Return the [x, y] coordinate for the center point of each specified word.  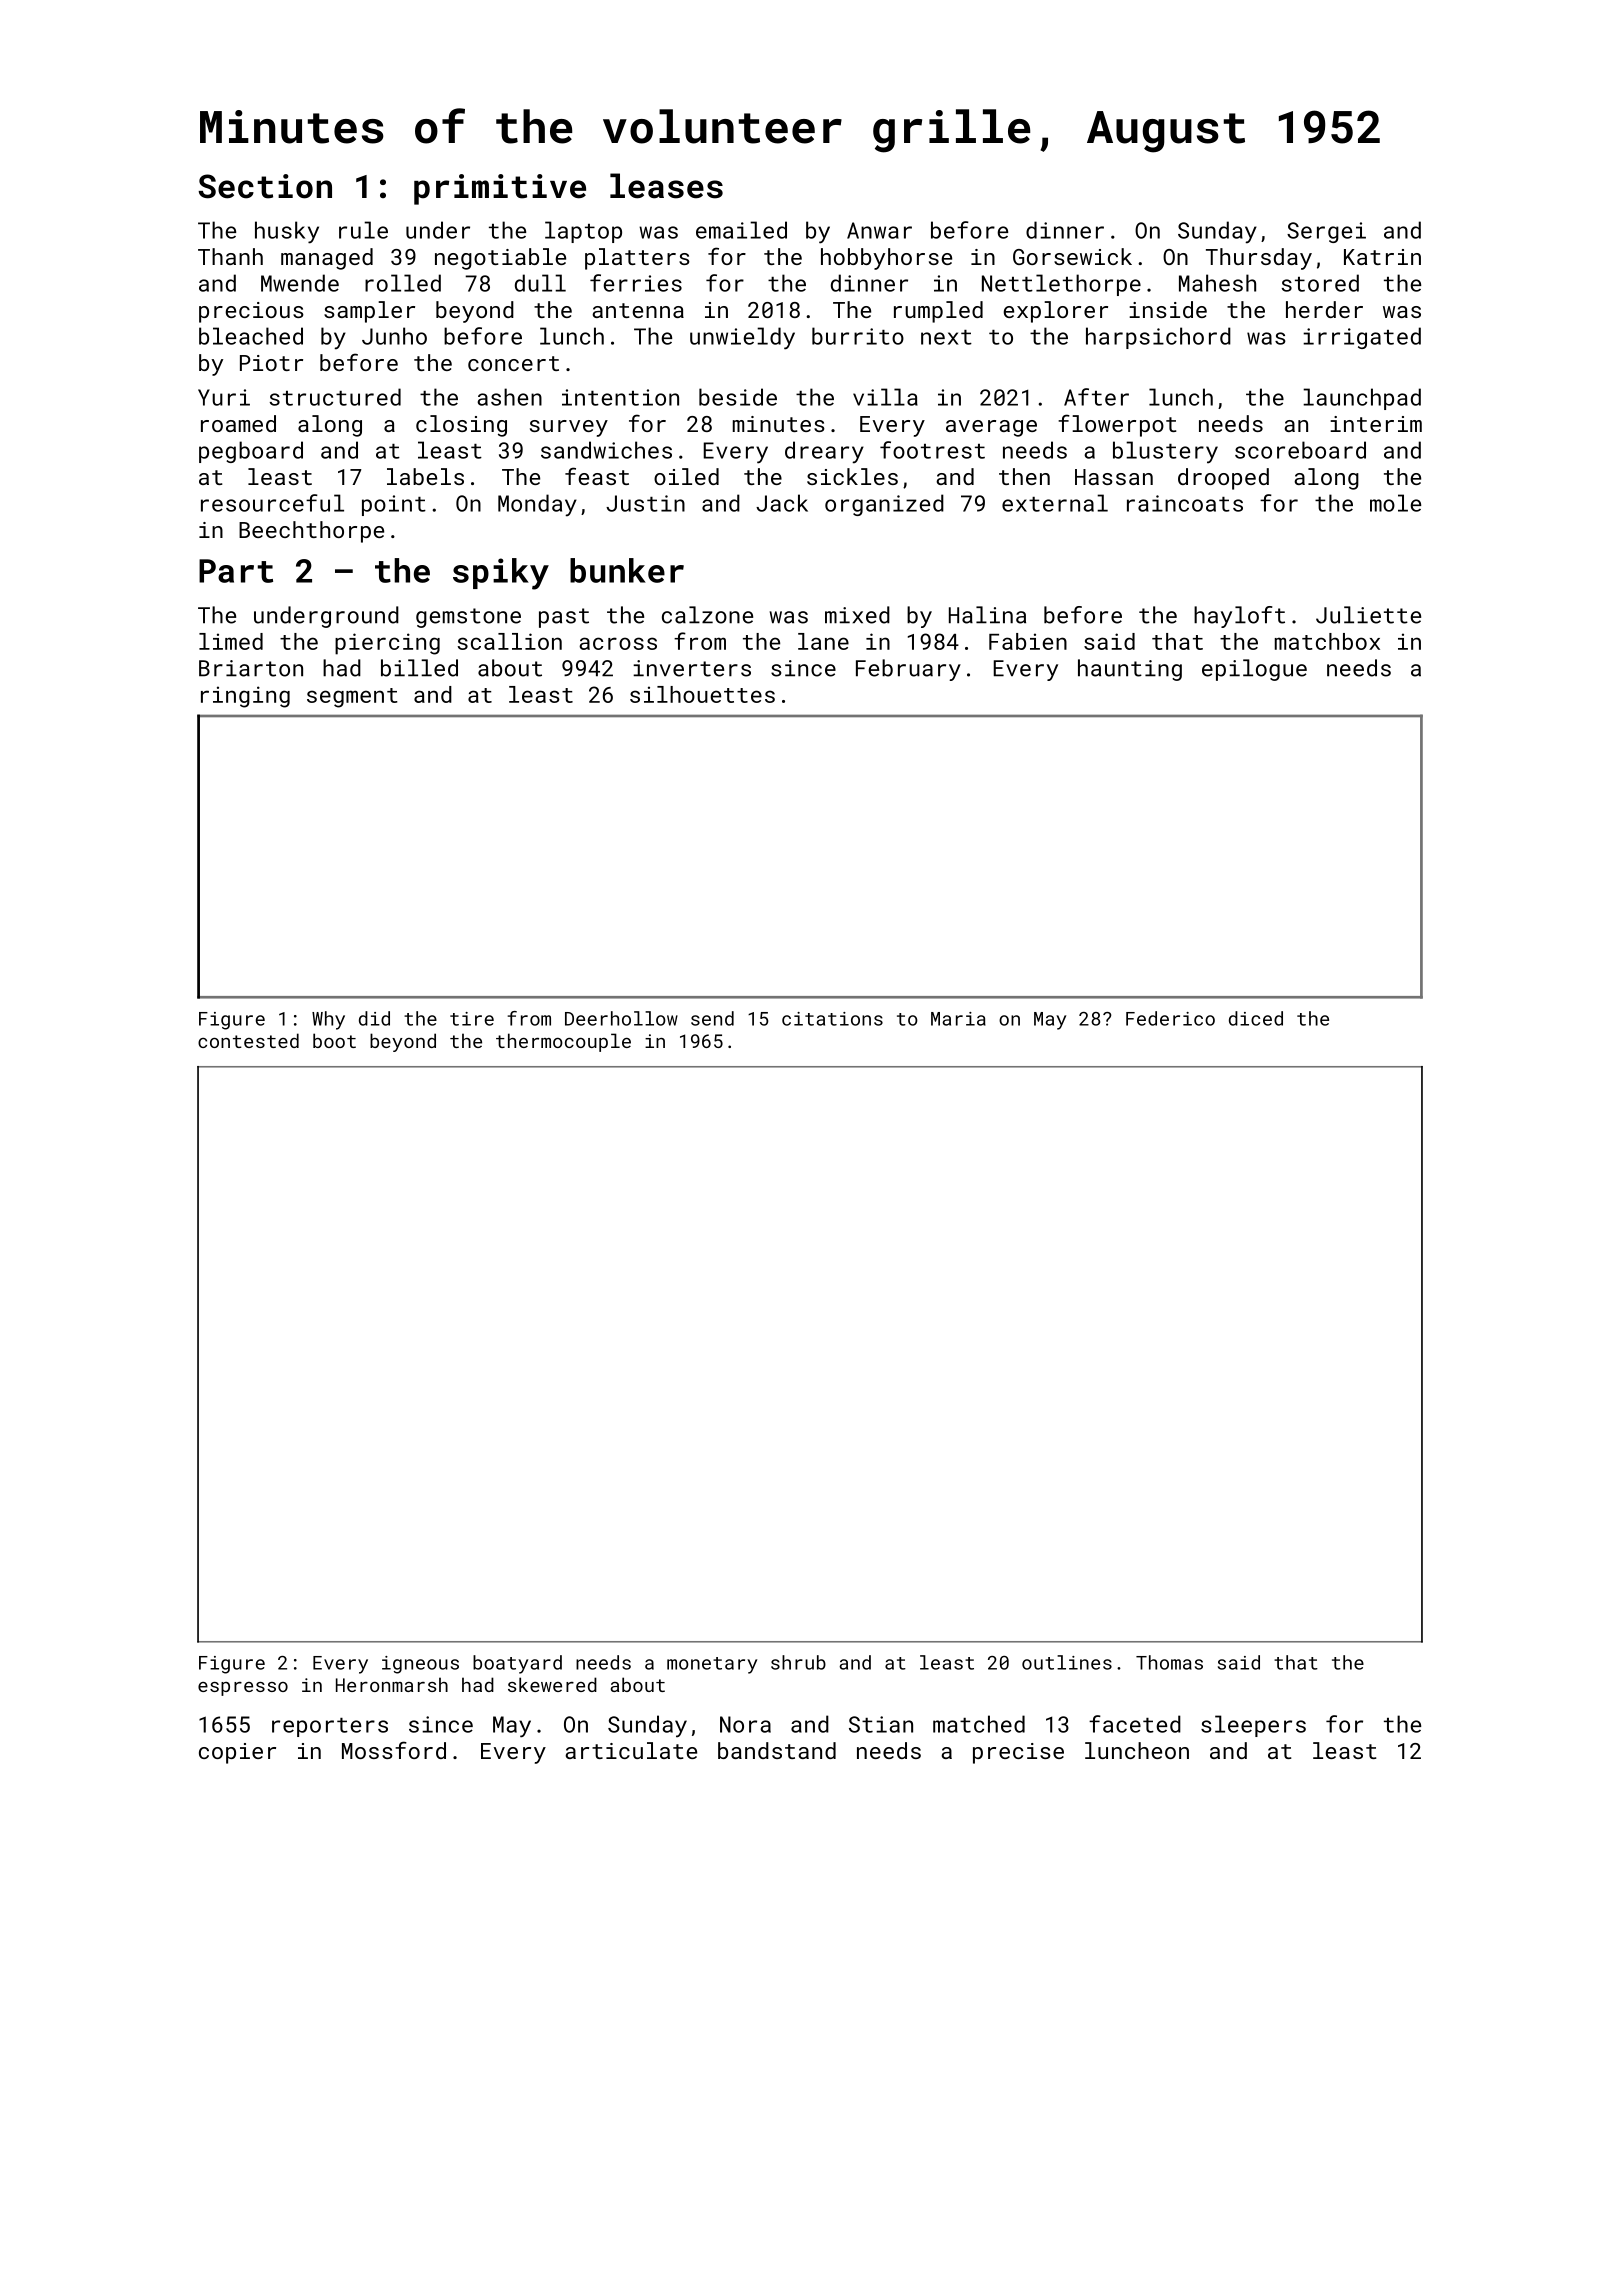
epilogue [1254, 670]
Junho [394, 336]
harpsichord [1158, 338]
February [908, 670]
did [374, 1018]
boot [334, 1040]
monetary [712, 1665]
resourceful [272, 503]
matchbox [1327, 641]
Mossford [394, 1750]
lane [823, 641]
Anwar [879, 230]
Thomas [1169, 1662]
